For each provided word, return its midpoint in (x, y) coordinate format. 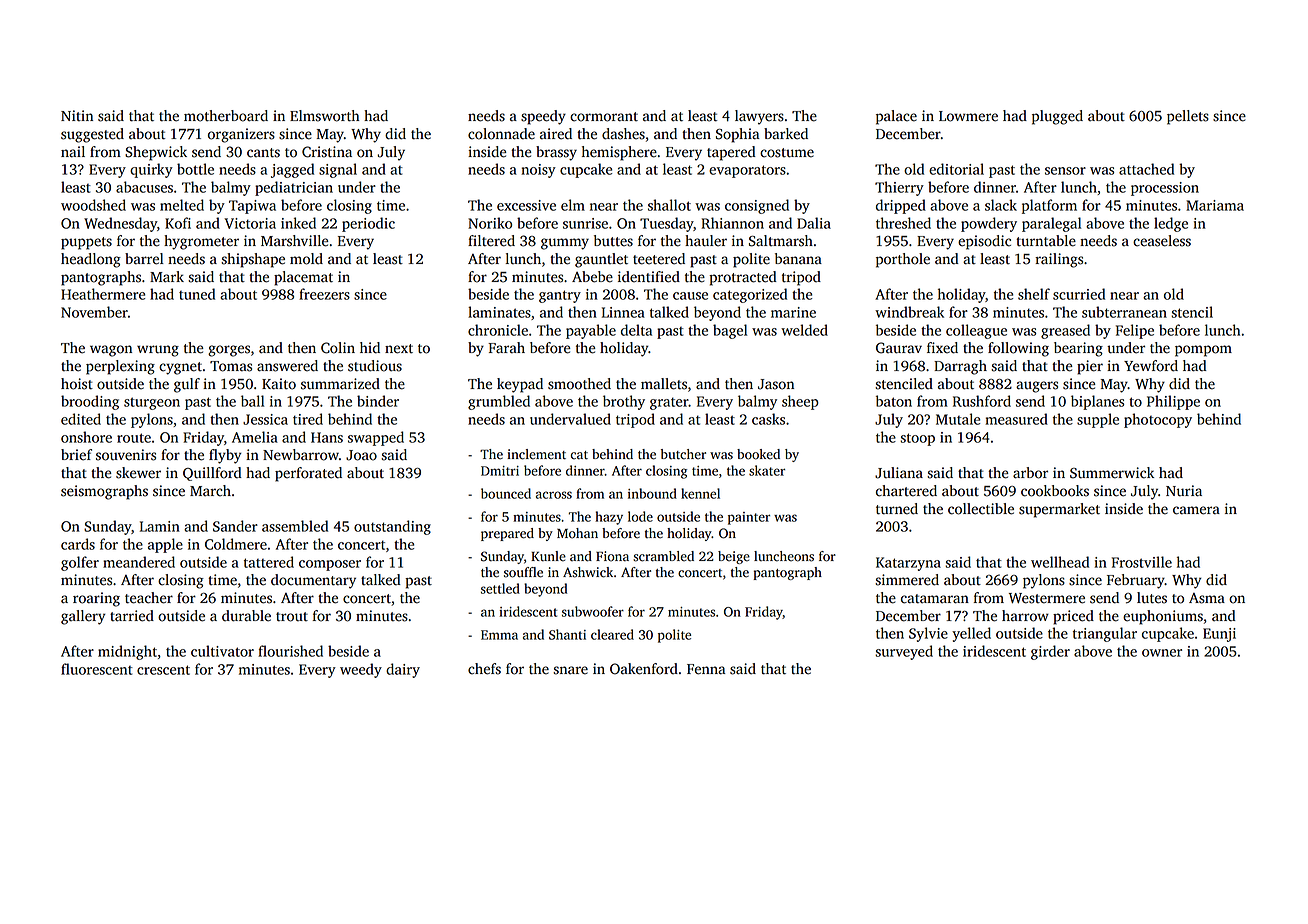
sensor (1065, 171)
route (134, 438)
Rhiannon (732, 223)
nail (73, 152)
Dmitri (500, 471)
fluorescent (97, 669)
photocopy (1158, 420)
